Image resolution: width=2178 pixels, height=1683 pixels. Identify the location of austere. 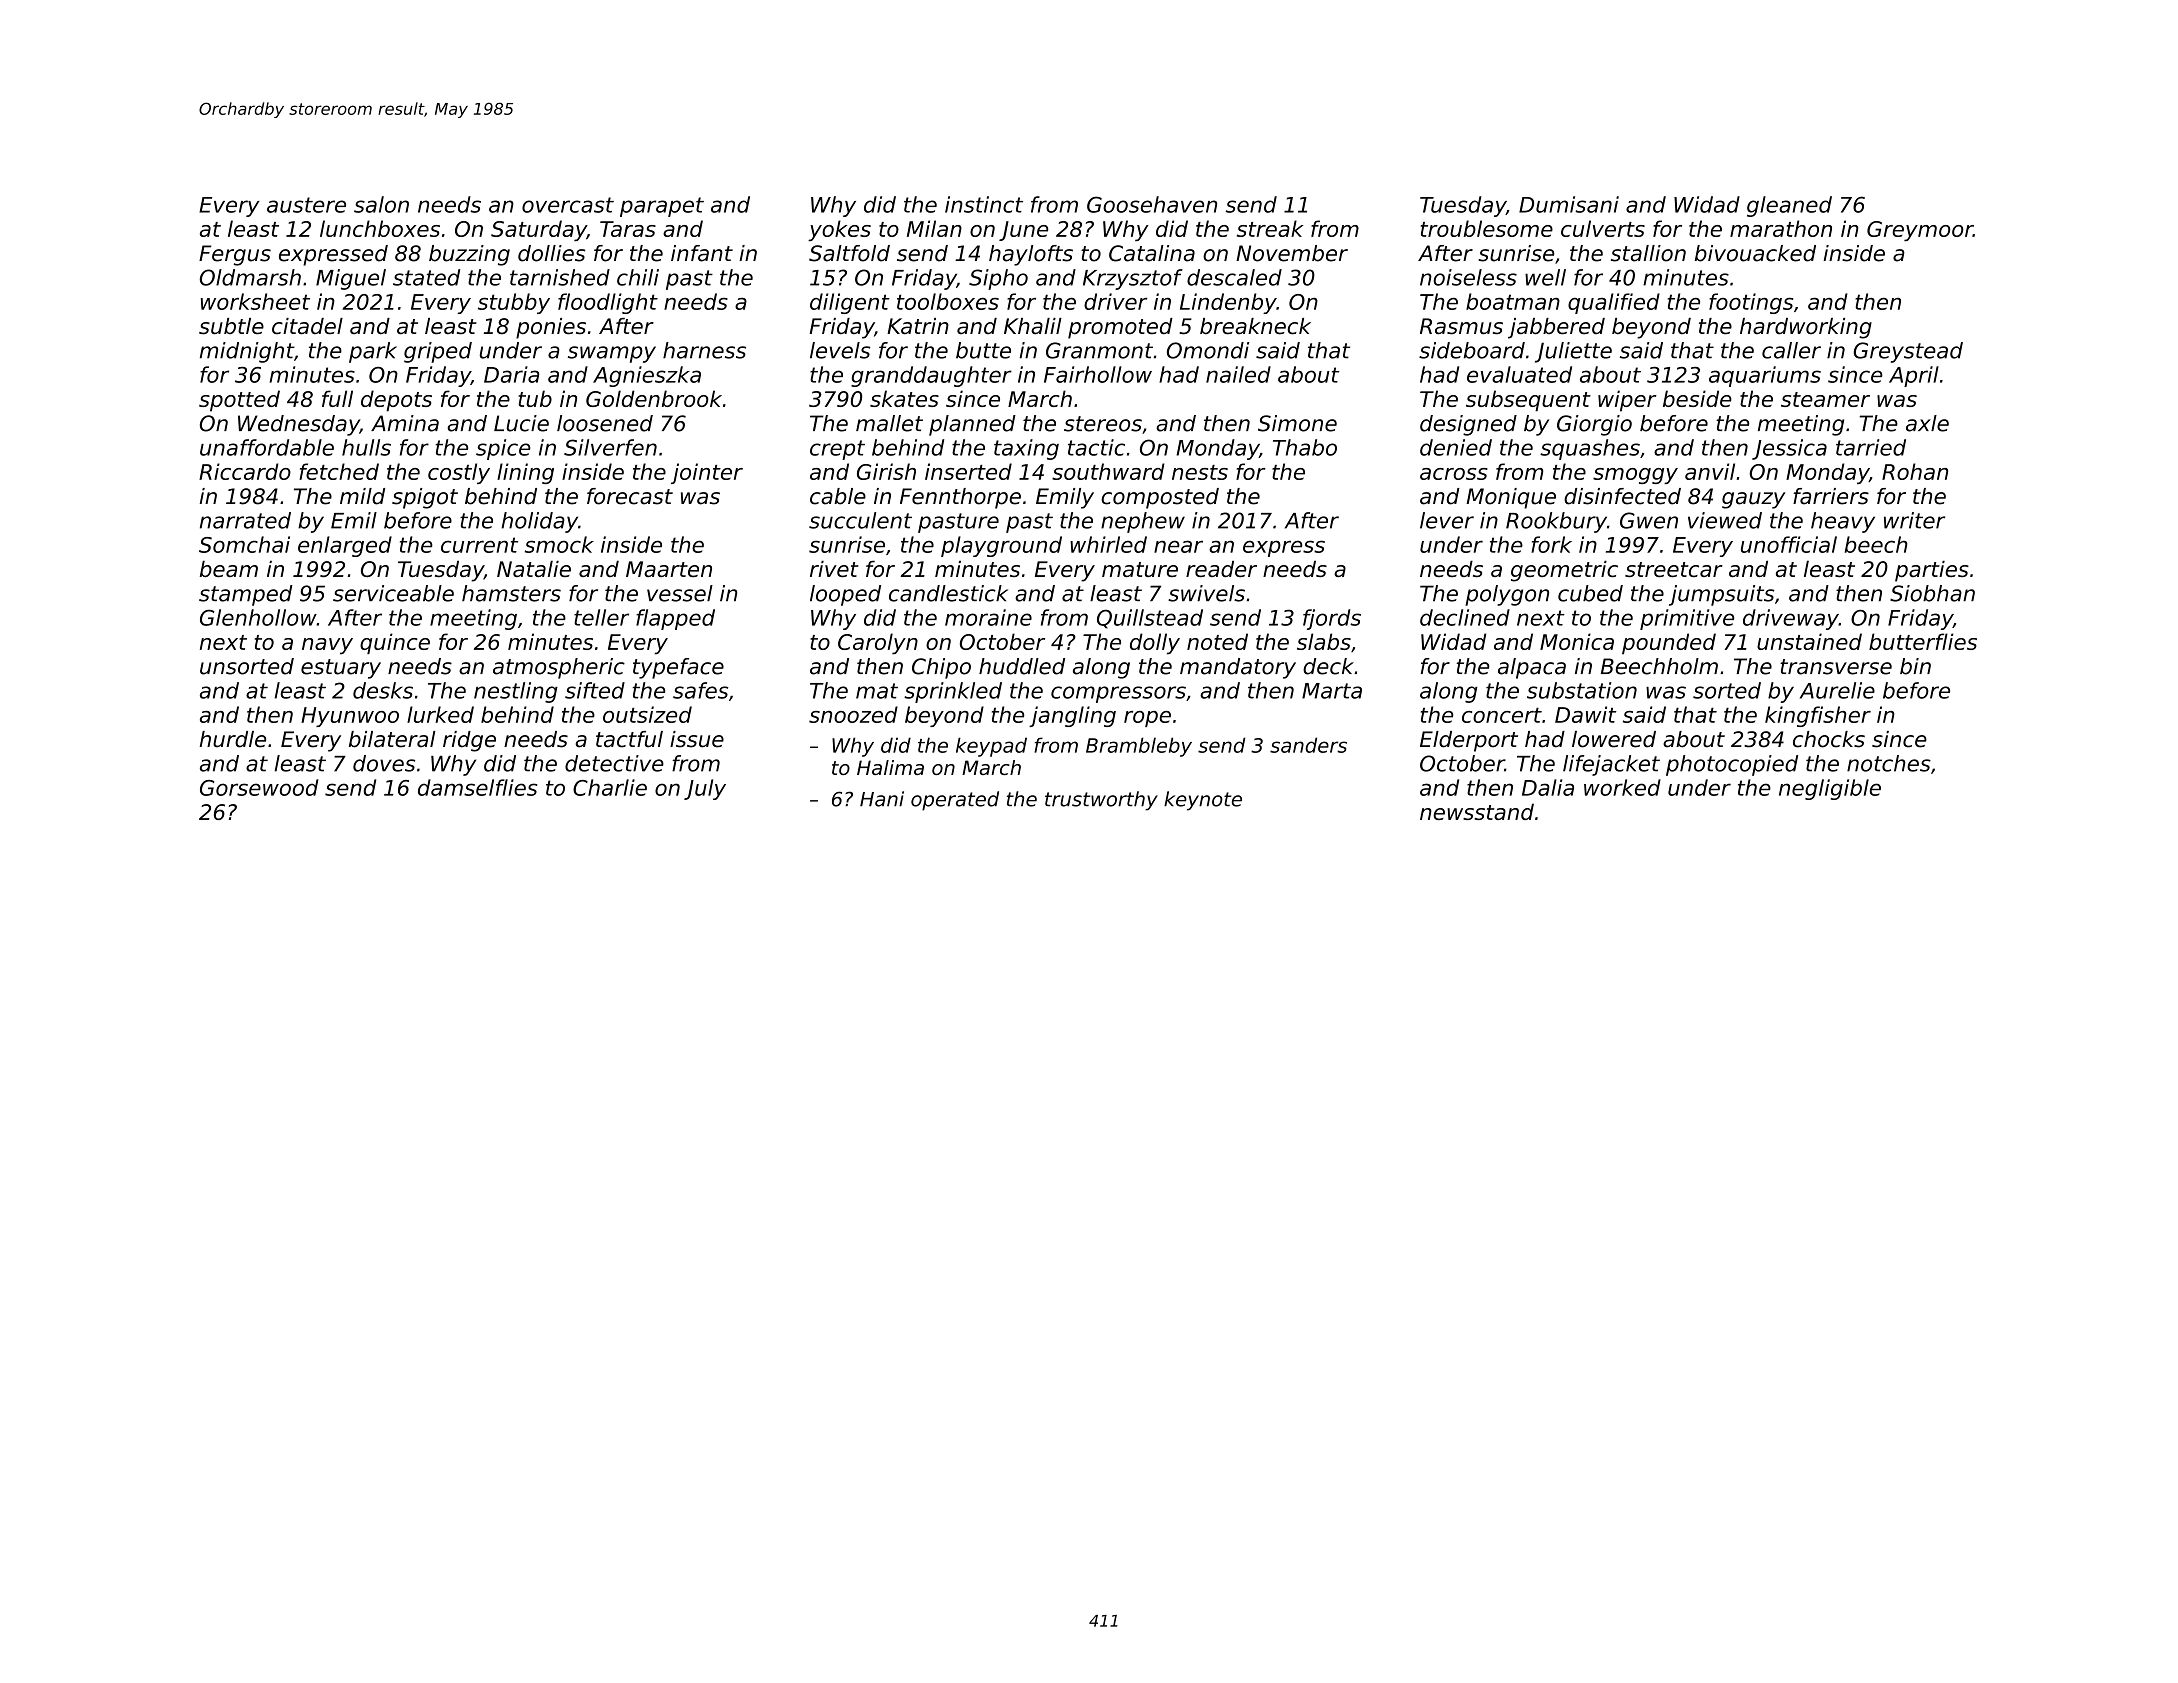
(306, 205).
